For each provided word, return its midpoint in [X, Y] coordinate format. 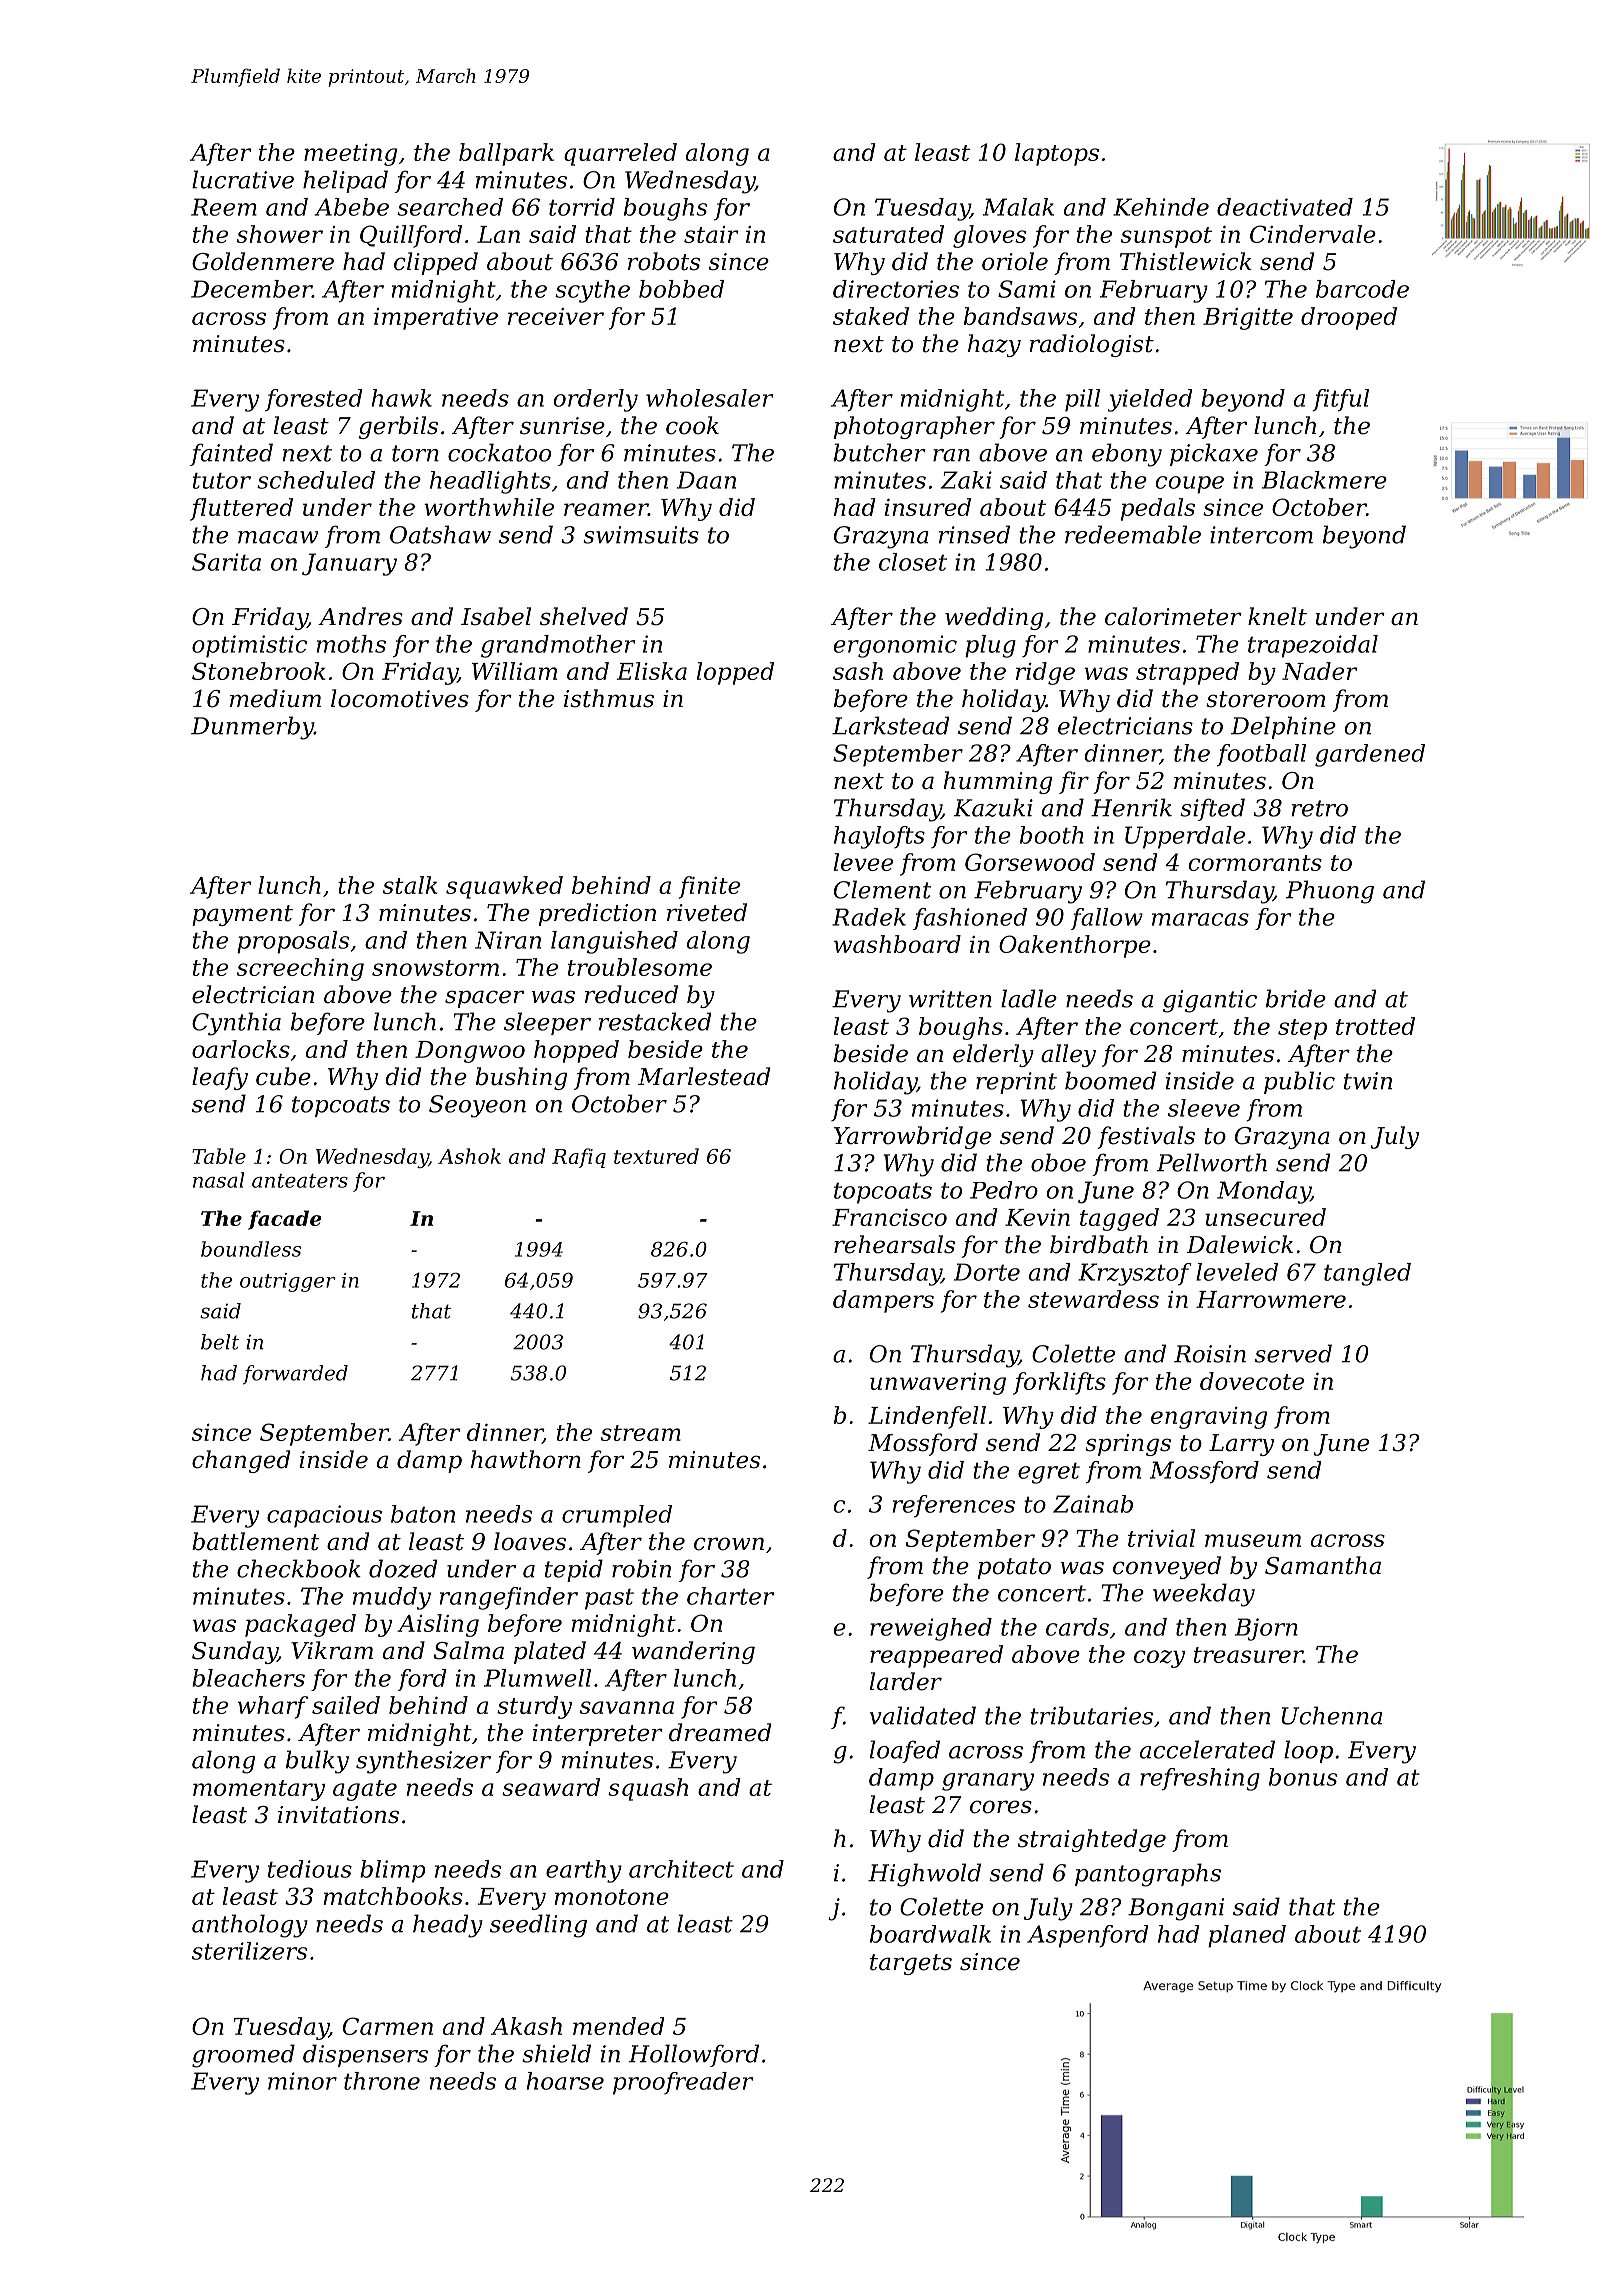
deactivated [1285, 207]
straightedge [1092, 1840]
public [1299, 1082]
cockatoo [499, 452]
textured [656, 1156]
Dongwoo [470, 1052]
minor [302, 2081]
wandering [693, 1652]
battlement [255, 1541]
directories [896, 289]
